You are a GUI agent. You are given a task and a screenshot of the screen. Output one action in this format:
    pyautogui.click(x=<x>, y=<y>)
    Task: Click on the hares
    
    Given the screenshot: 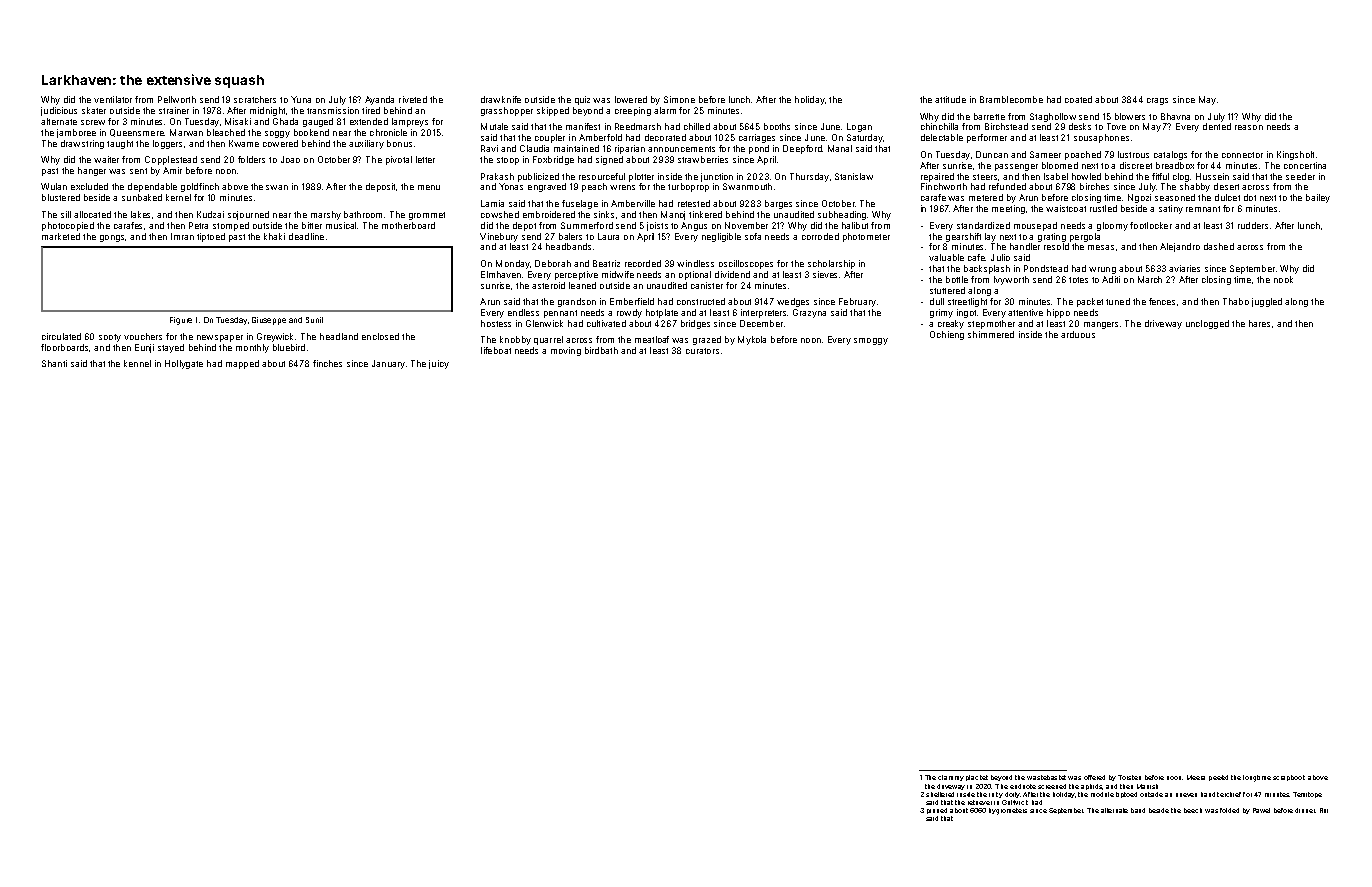 What is the action you would take?
    pyautogui.click(x=1259, y=323)
